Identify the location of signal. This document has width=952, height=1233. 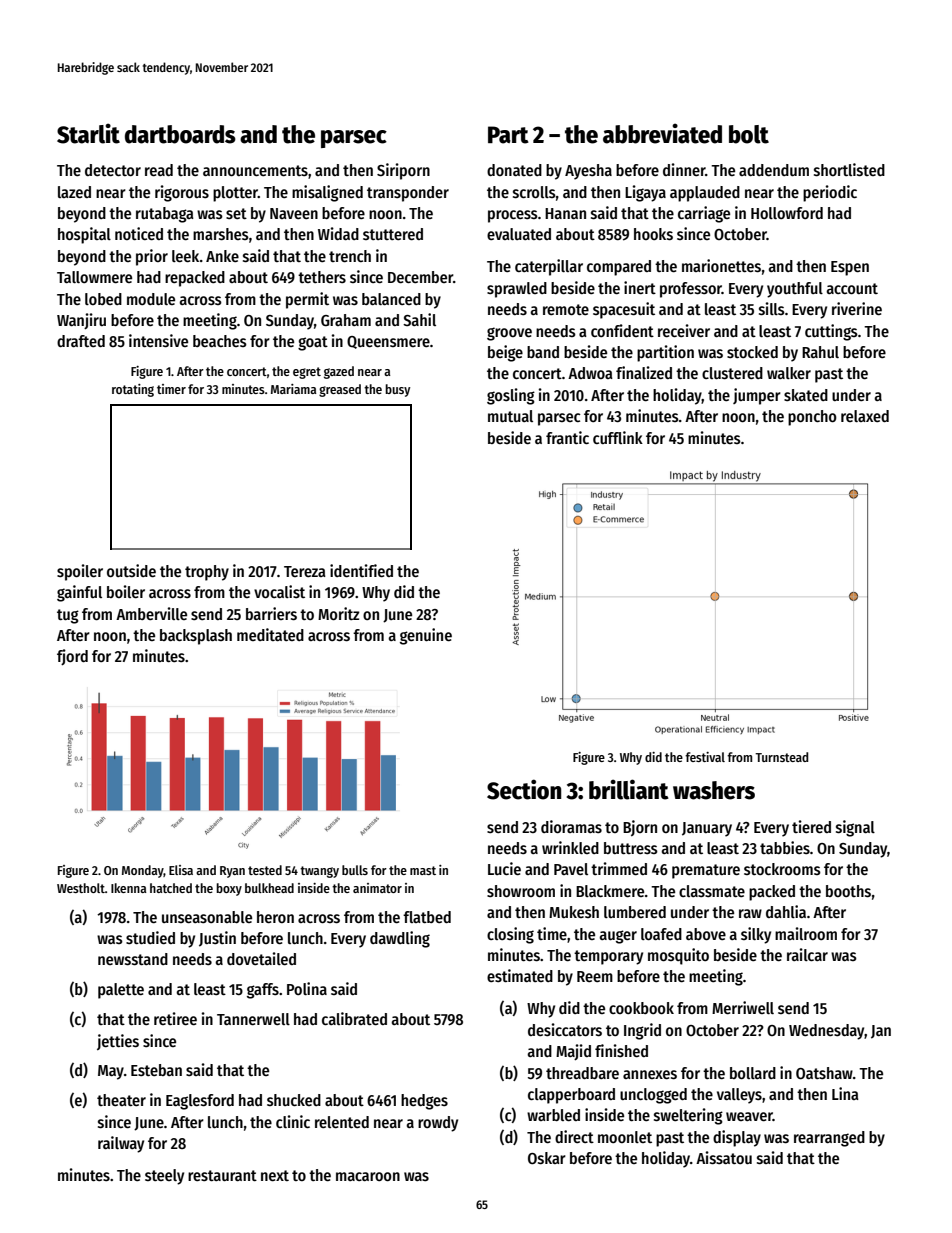
(855, 828).
